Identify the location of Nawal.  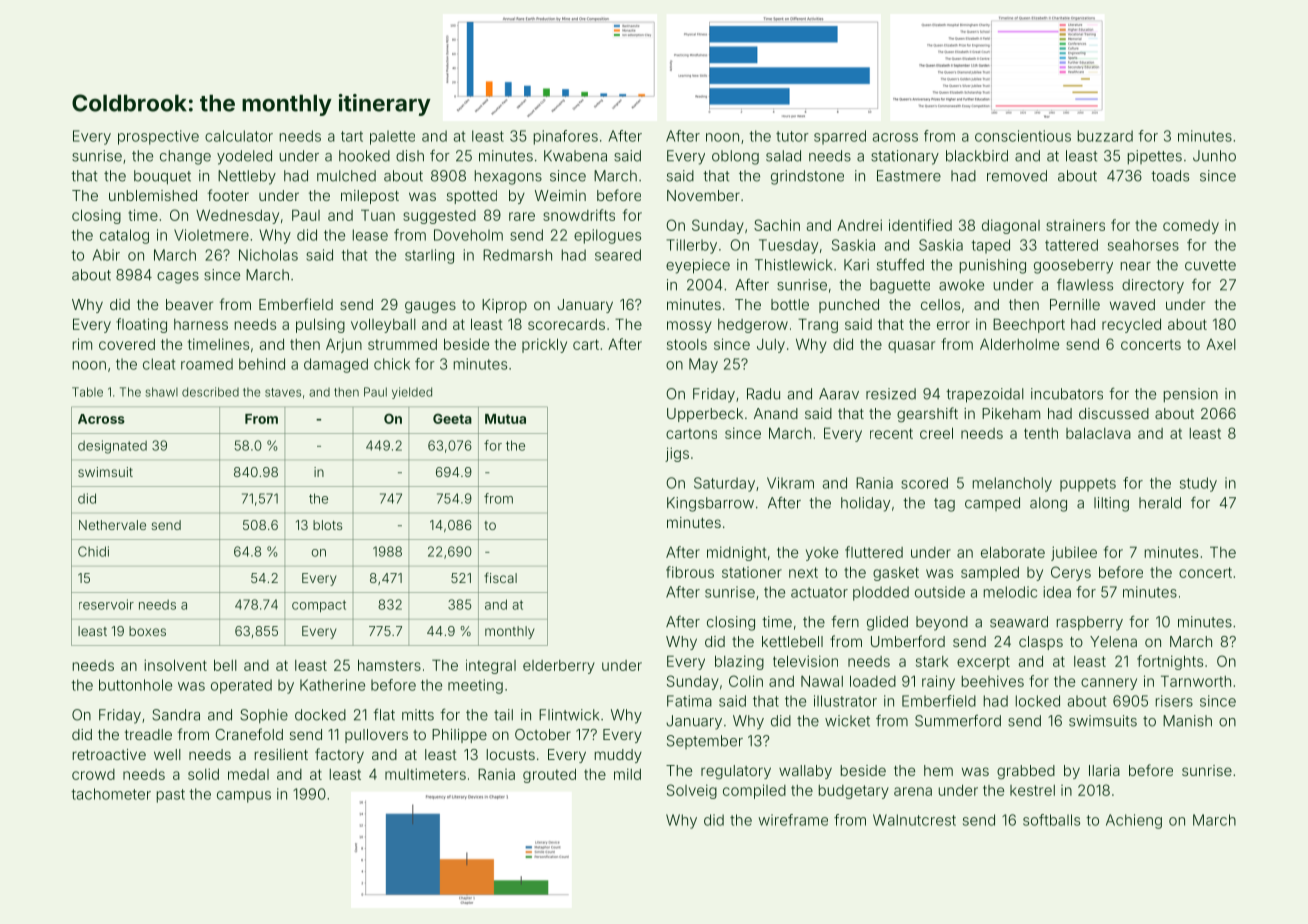
(822, 681).
